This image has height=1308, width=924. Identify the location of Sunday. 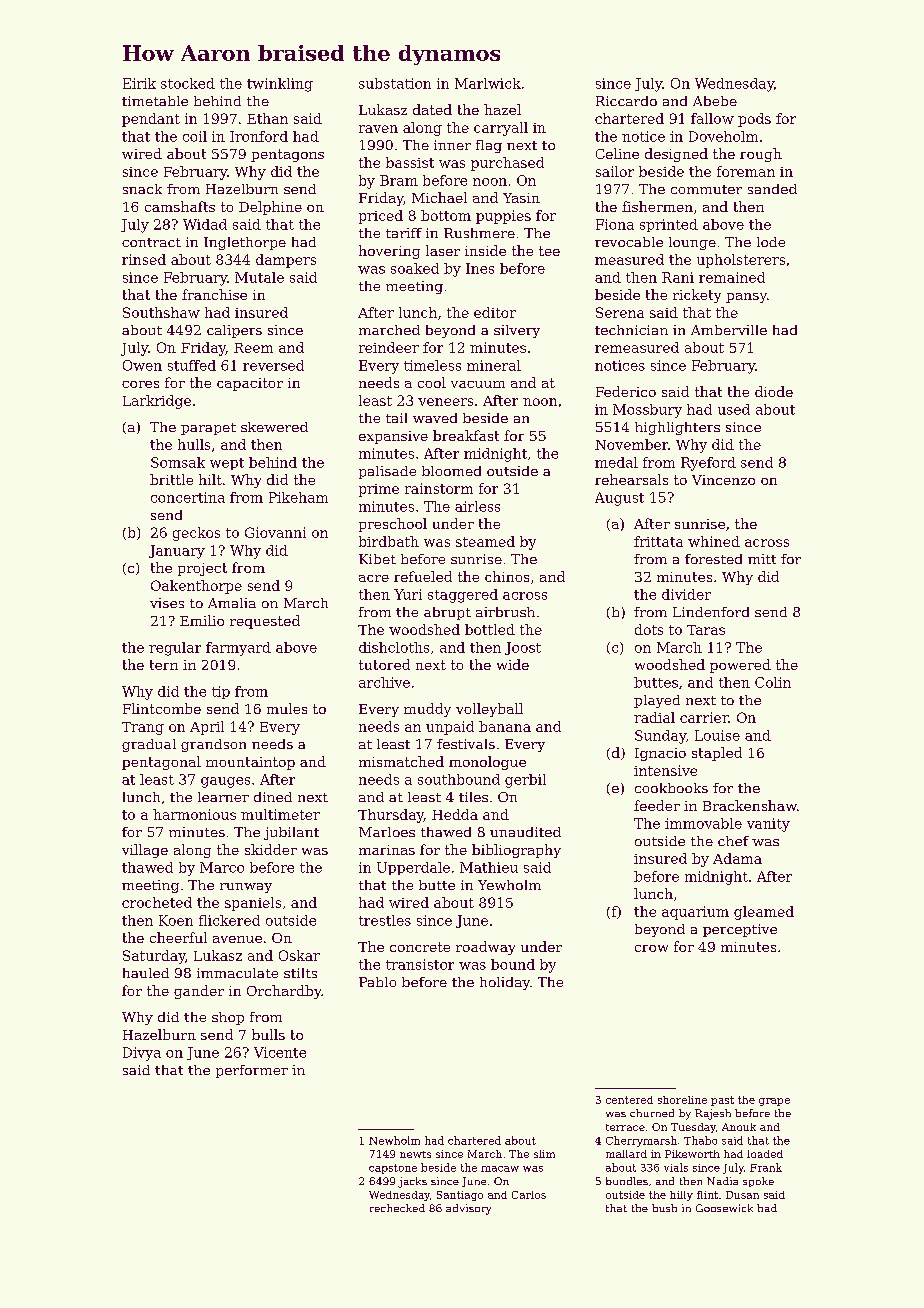
(660, 737).
